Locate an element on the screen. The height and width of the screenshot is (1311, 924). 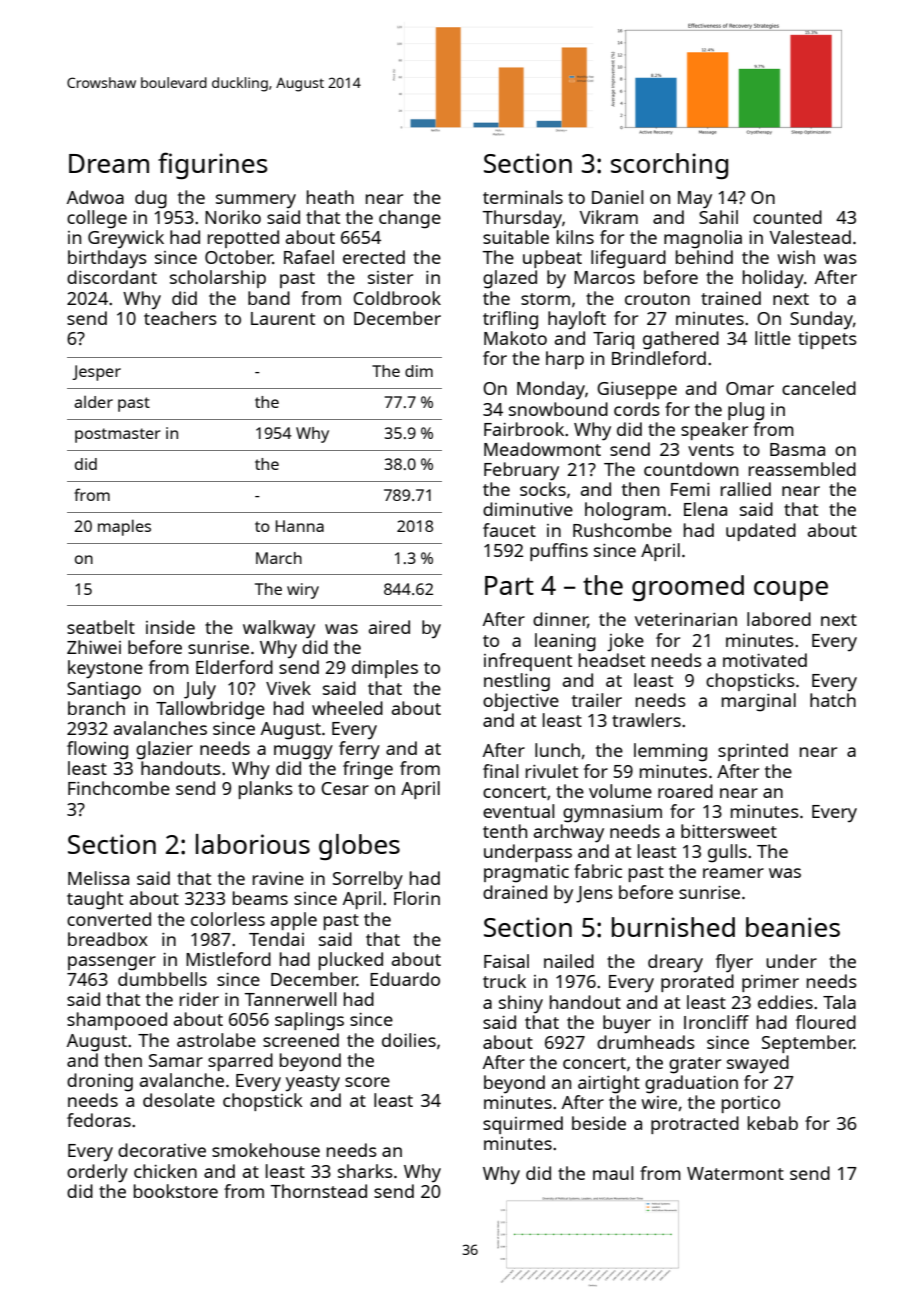
bookstore is located at coordinates (176, 1191).
